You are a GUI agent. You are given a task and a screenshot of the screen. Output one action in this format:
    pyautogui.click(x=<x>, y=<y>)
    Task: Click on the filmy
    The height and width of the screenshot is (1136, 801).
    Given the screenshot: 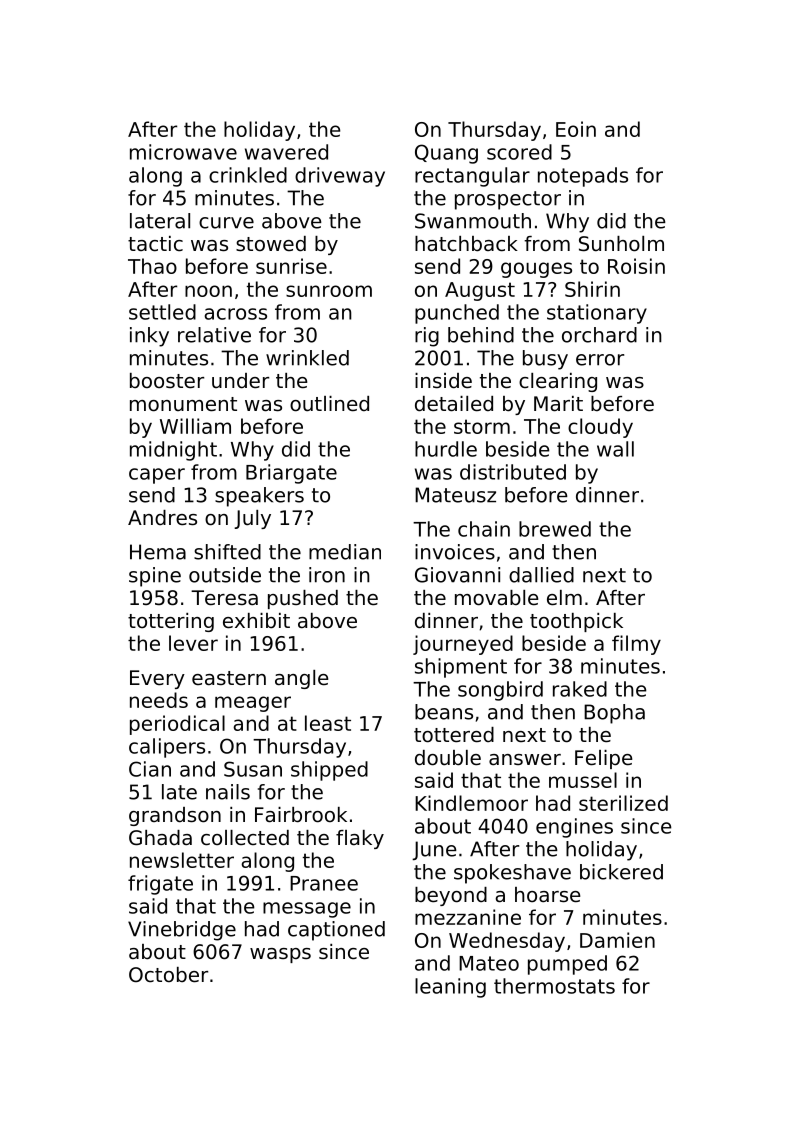 What is the action you would take?
    pyautogui.click(x=636, y=645)
